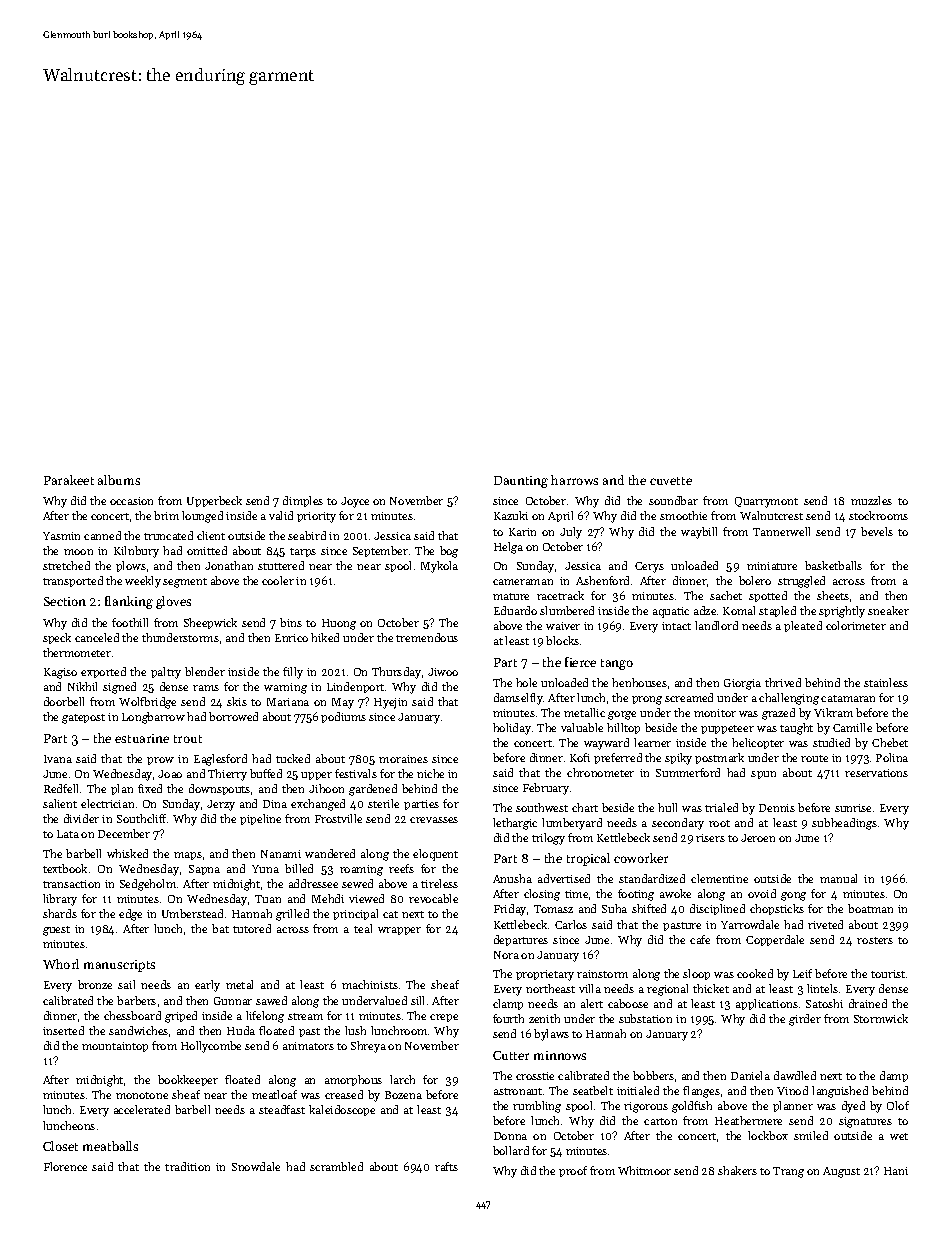  I want to click on Snowdale, so click(256, 1166).
